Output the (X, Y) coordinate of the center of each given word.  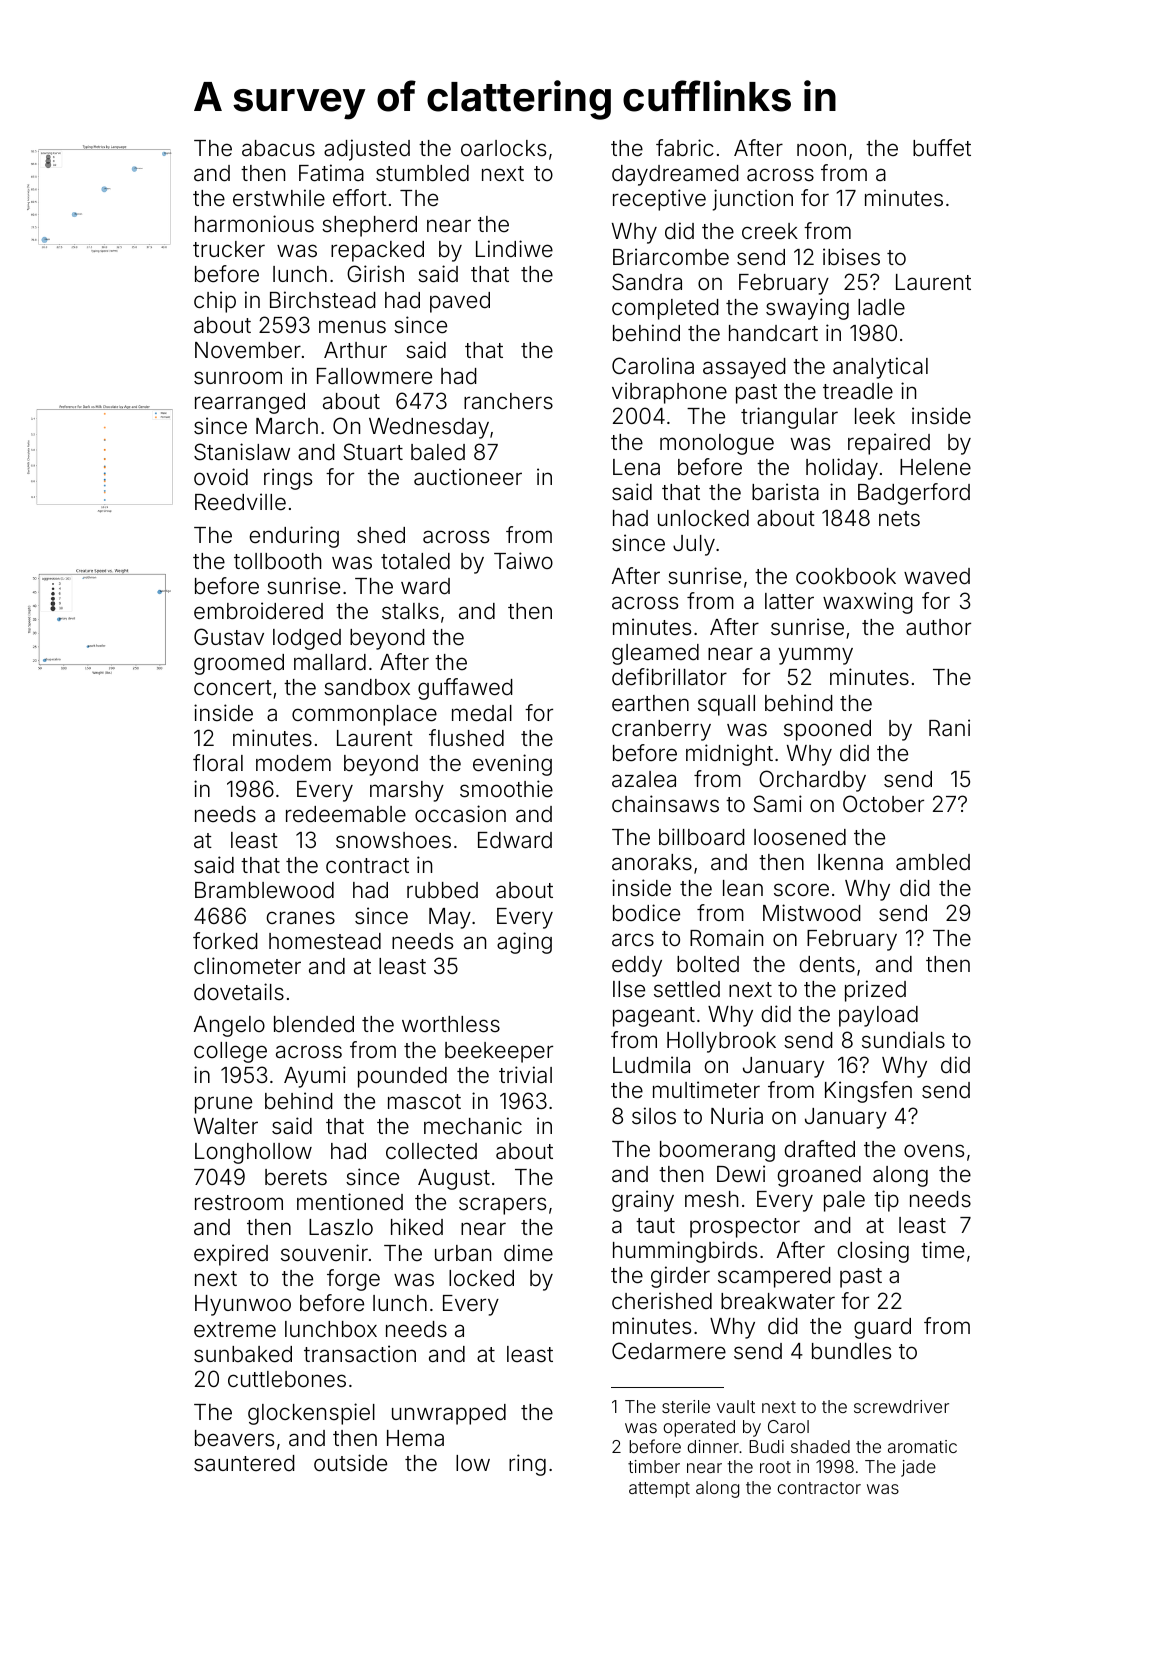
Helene (935, 467)
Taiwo (523, 561)
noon (821, 149)
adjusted (367, 150)
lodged (307, 639)
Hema (415, 1438)
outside (350, 1463)
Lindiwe (514, 249)
